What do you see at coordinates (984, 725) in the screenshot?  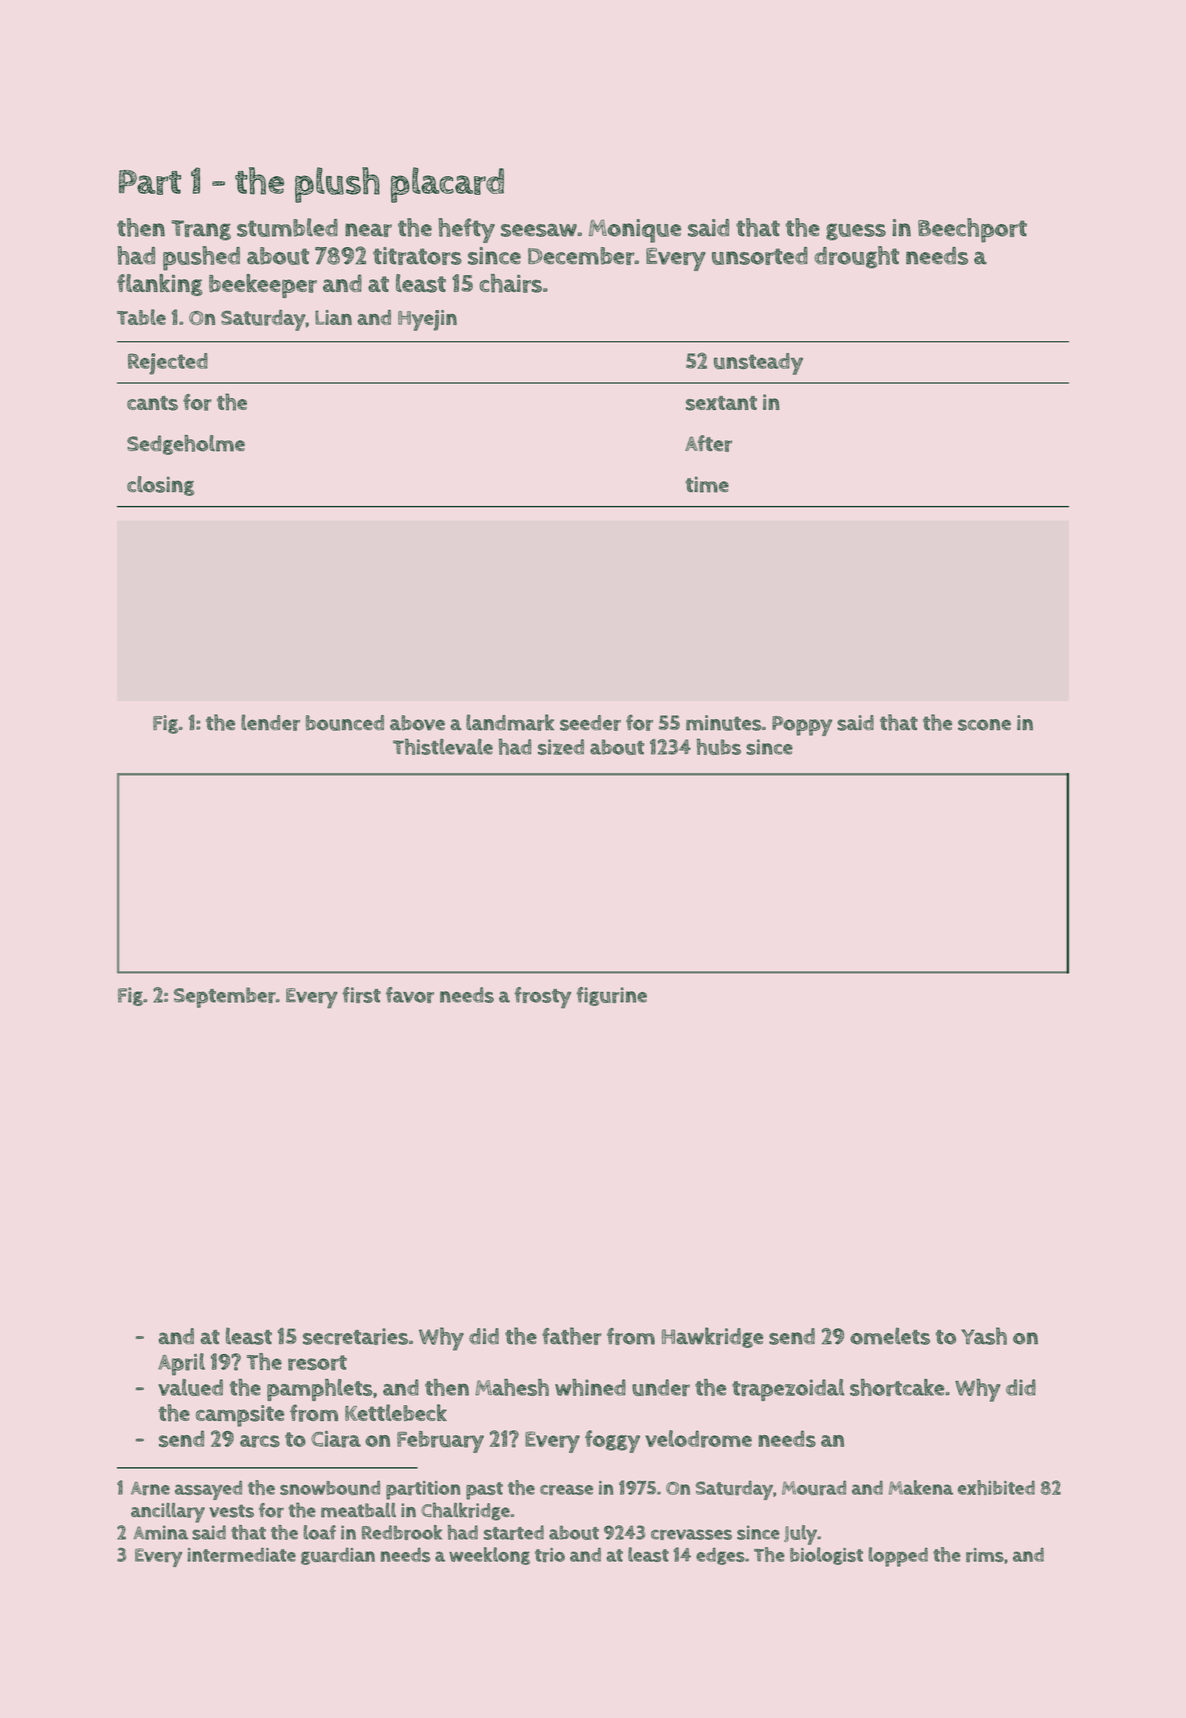 I see `scone` at bounding box center [984, 725].
